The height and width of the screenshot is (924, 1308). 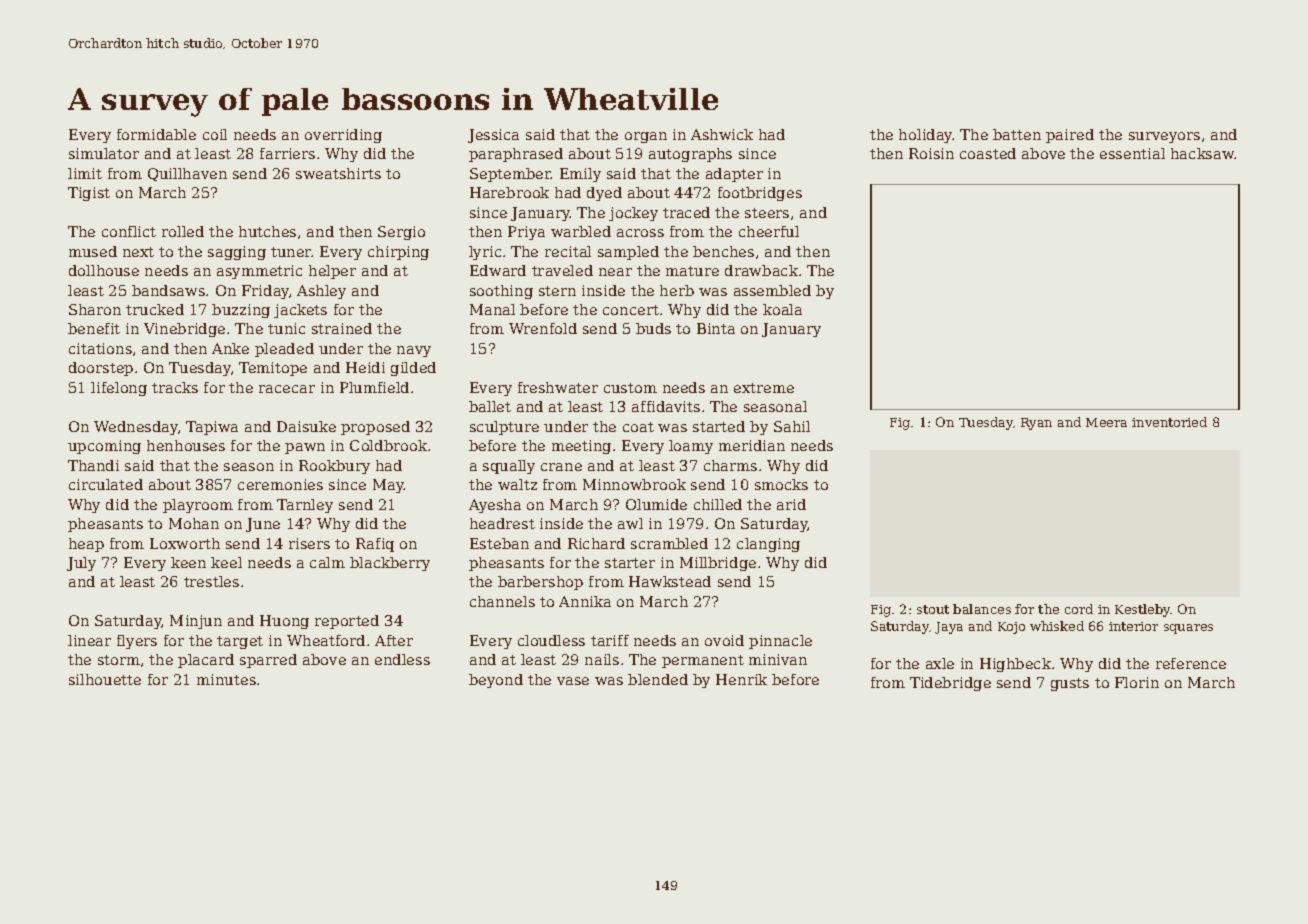 I want to click on buds, so click(x=653, y=328).
